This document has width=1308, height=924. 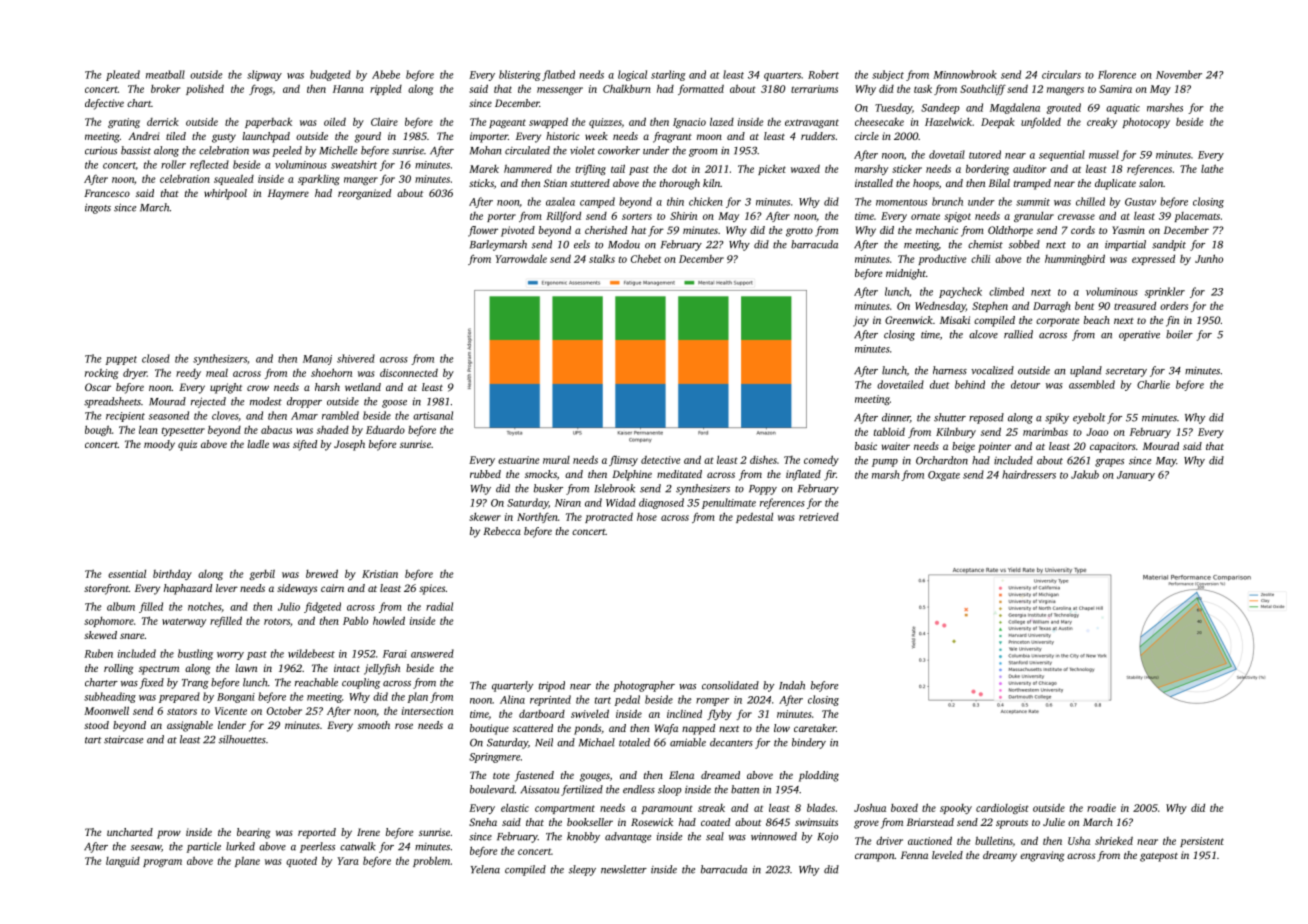 I want to click on stood, so click(x=96, y=725).
